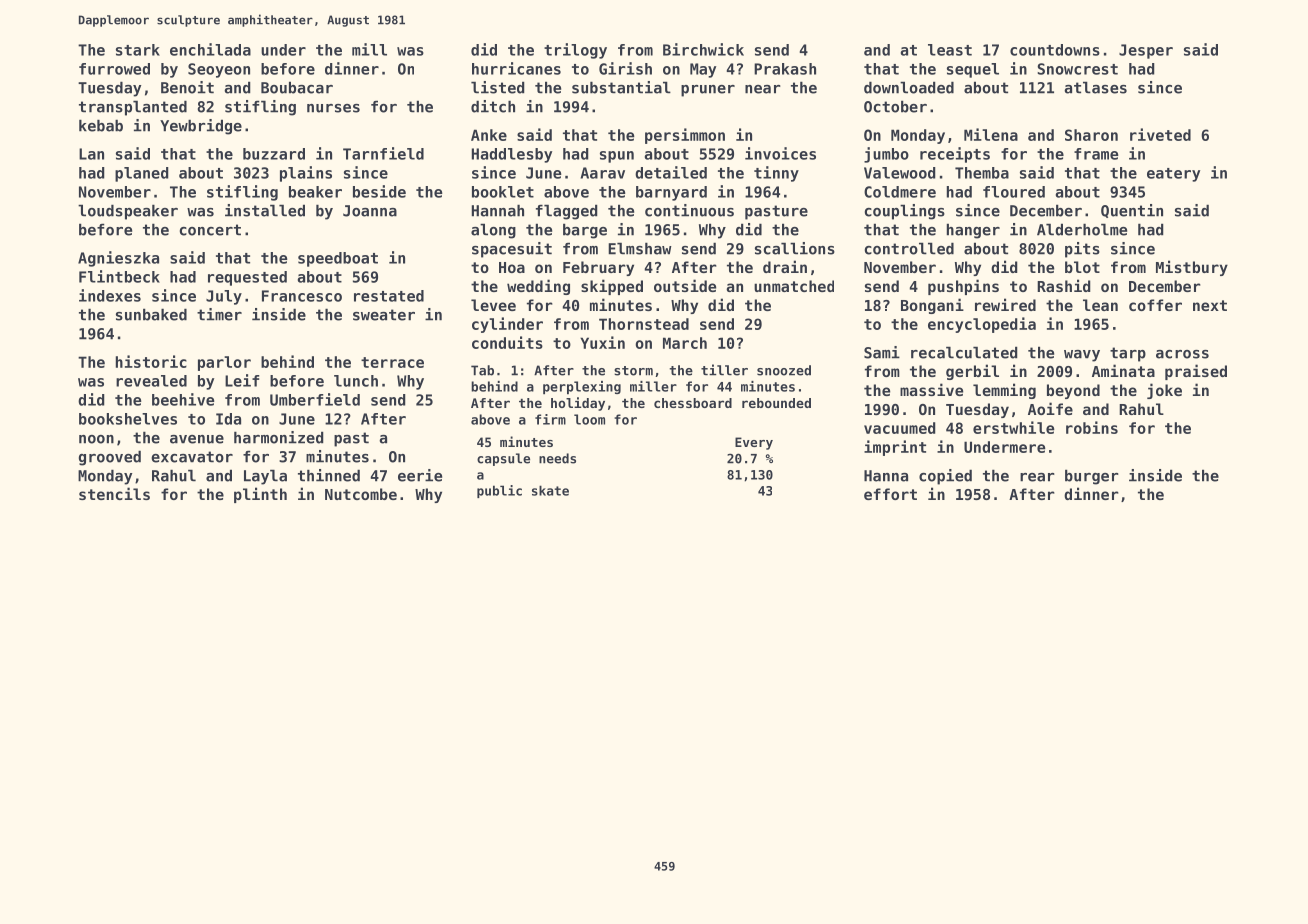 The width and height of the page is (1308, 924). I want to click on enchilada, so click(210, 49).
